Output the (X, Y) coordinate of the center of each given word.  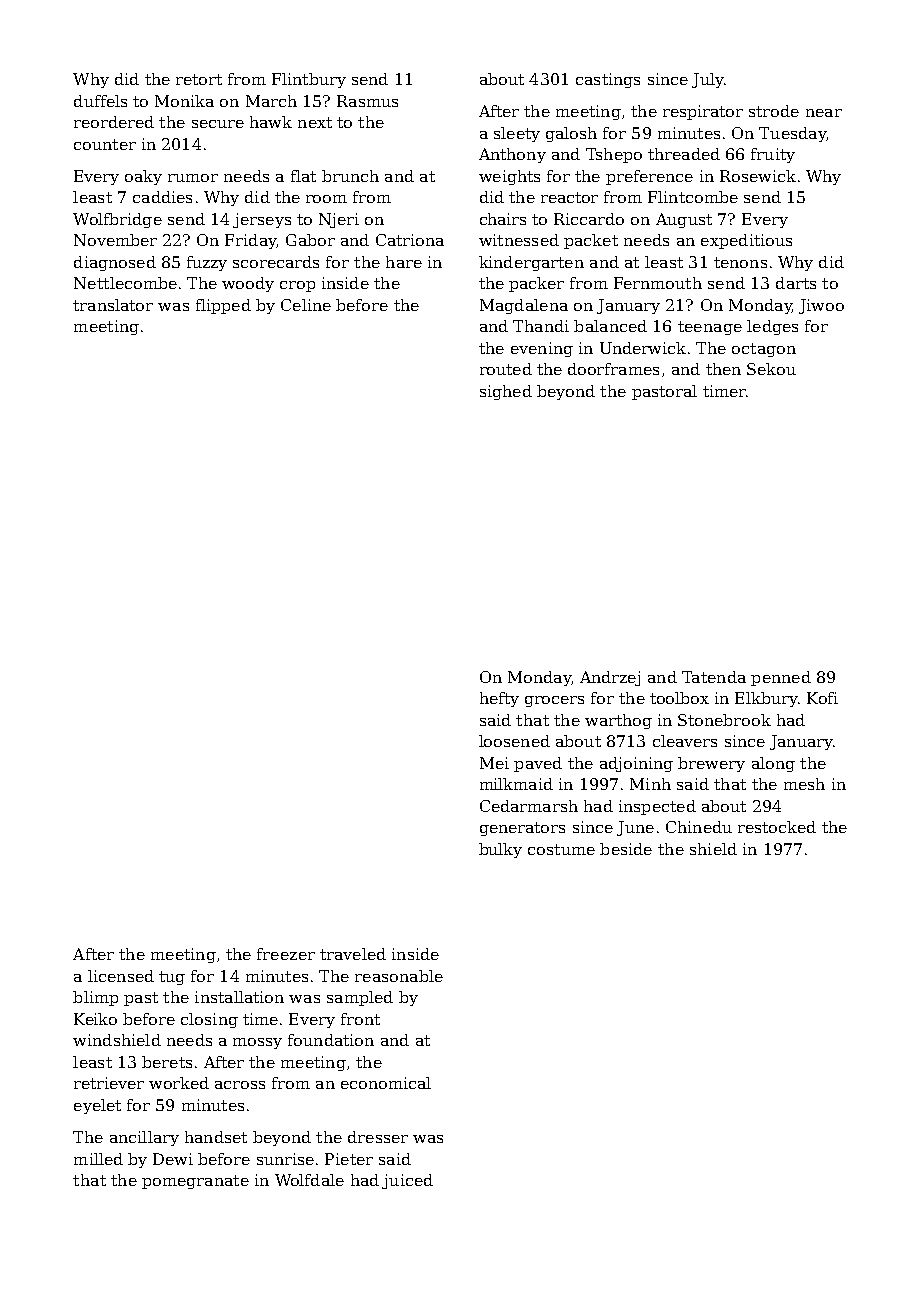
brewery (711, 764)
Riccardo (589, 219)
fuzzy (207, 263)
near (824, 113)
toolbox (679, 698)
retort (199, 79)
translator (113, 305)
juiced (407, 1181)
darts (796, 283)
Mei (494, 763)
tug (172, 978)
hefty (499, 699)
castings (608, 80)
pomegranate (195, 1182)
